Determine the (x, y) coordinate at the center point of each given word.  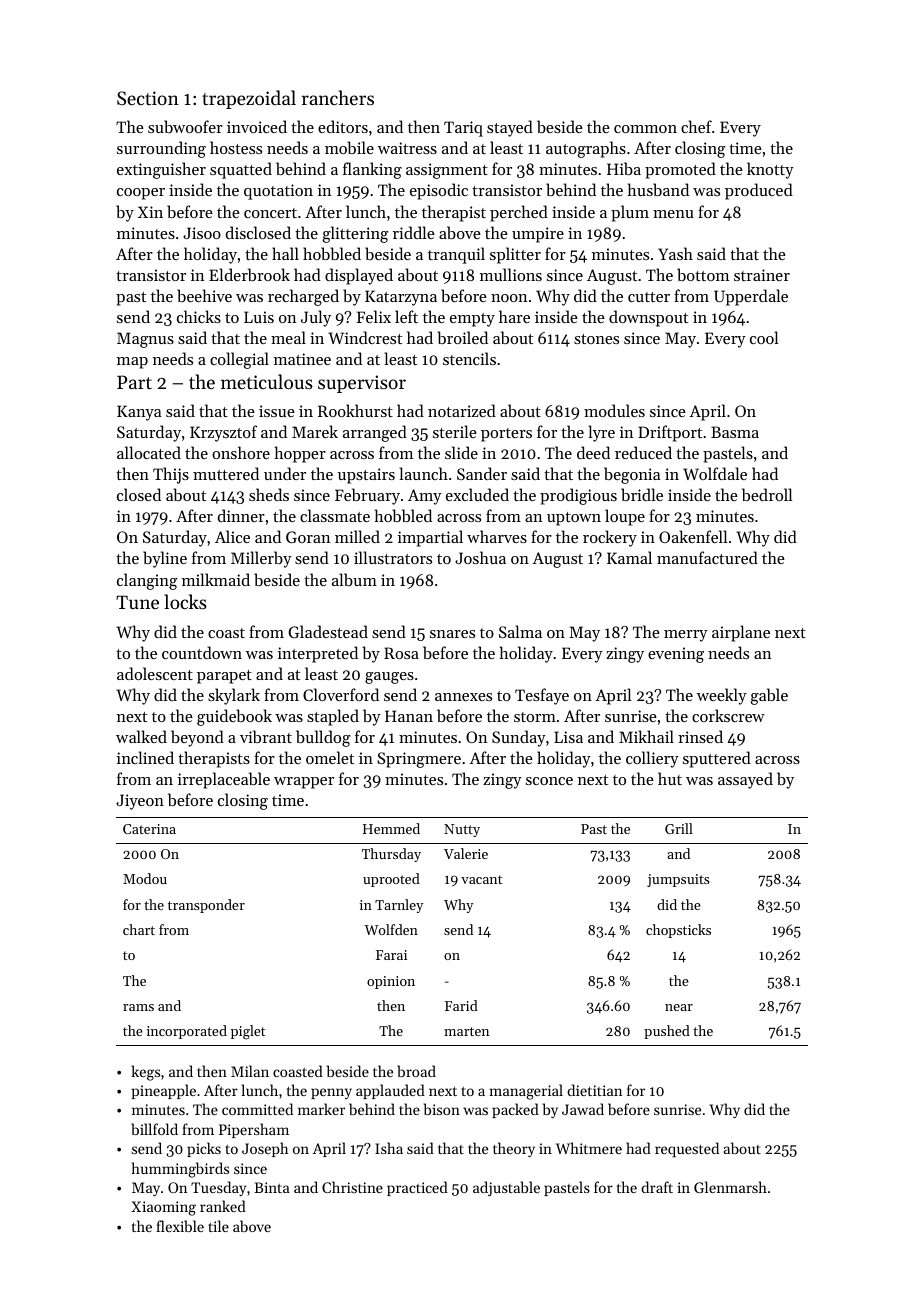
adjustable (506, 1188)
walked (141, 736)
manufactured (707, 557)
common (645, 129)
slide (461, 452)
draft (657, 1187)
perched (519, 213)
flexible (180, 1226)
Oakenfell (693, 536)
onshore (241, 452)
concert (270, 213)
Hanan (409, 716)
